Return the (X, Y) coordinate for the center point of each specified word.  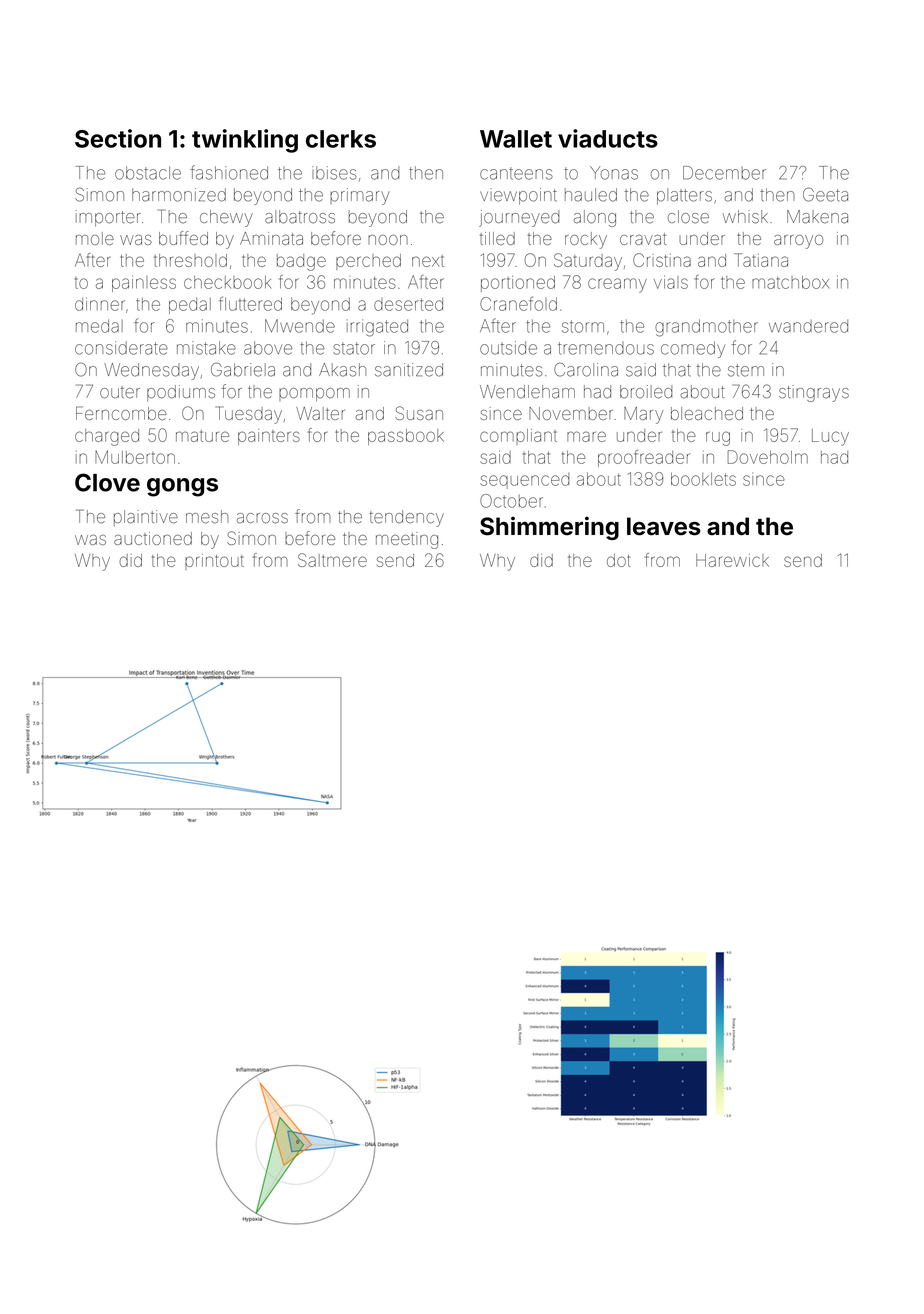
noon (388, 240)
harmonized (179, 195)
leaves (664, 526)
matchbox (790, 282)
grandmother (706, 328)
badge (301, 262)
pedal (190, 306)
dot (619, 560)
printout (214, 562)
